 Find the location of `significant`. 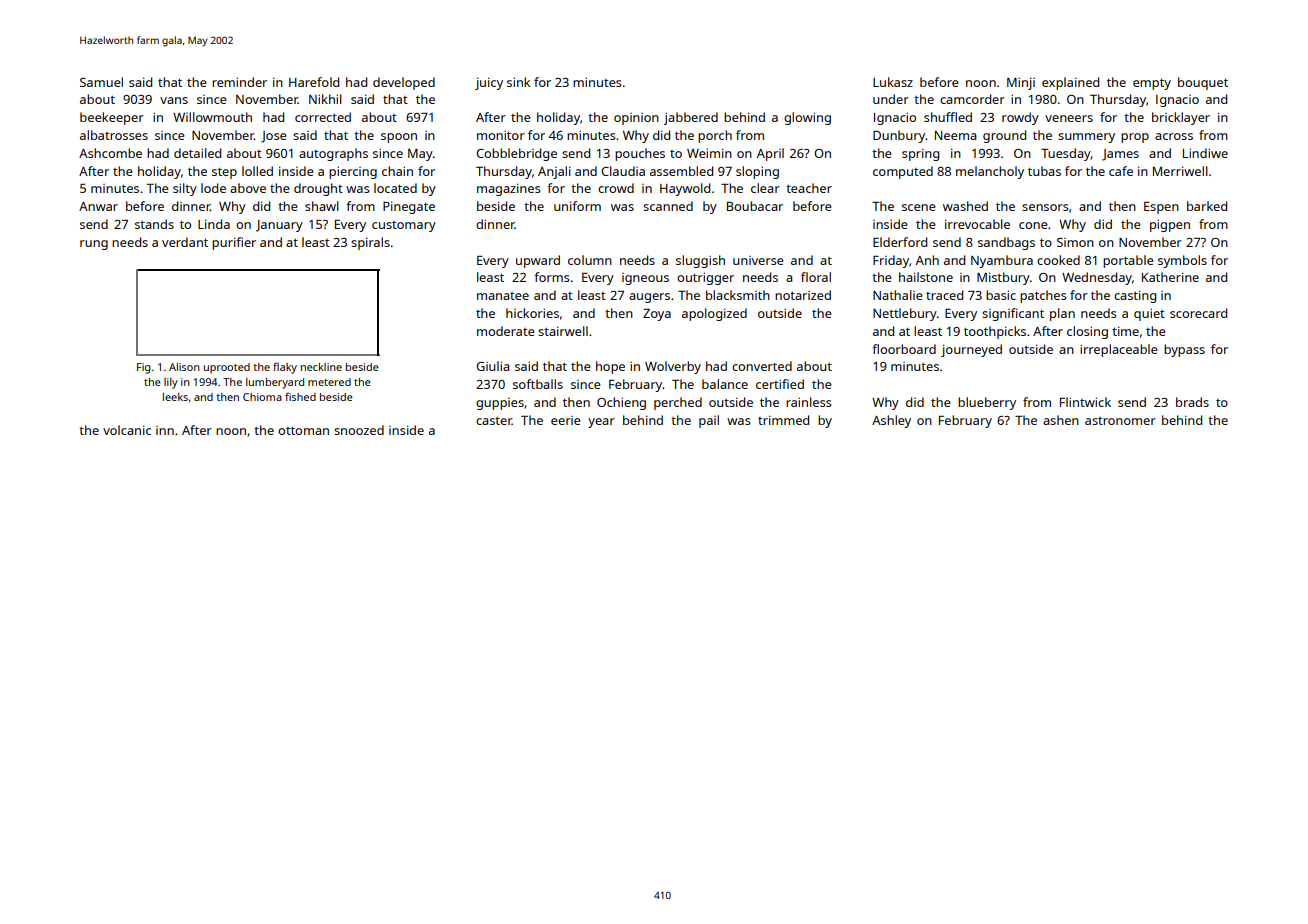

significant is located at coordinates (1013, 314).
